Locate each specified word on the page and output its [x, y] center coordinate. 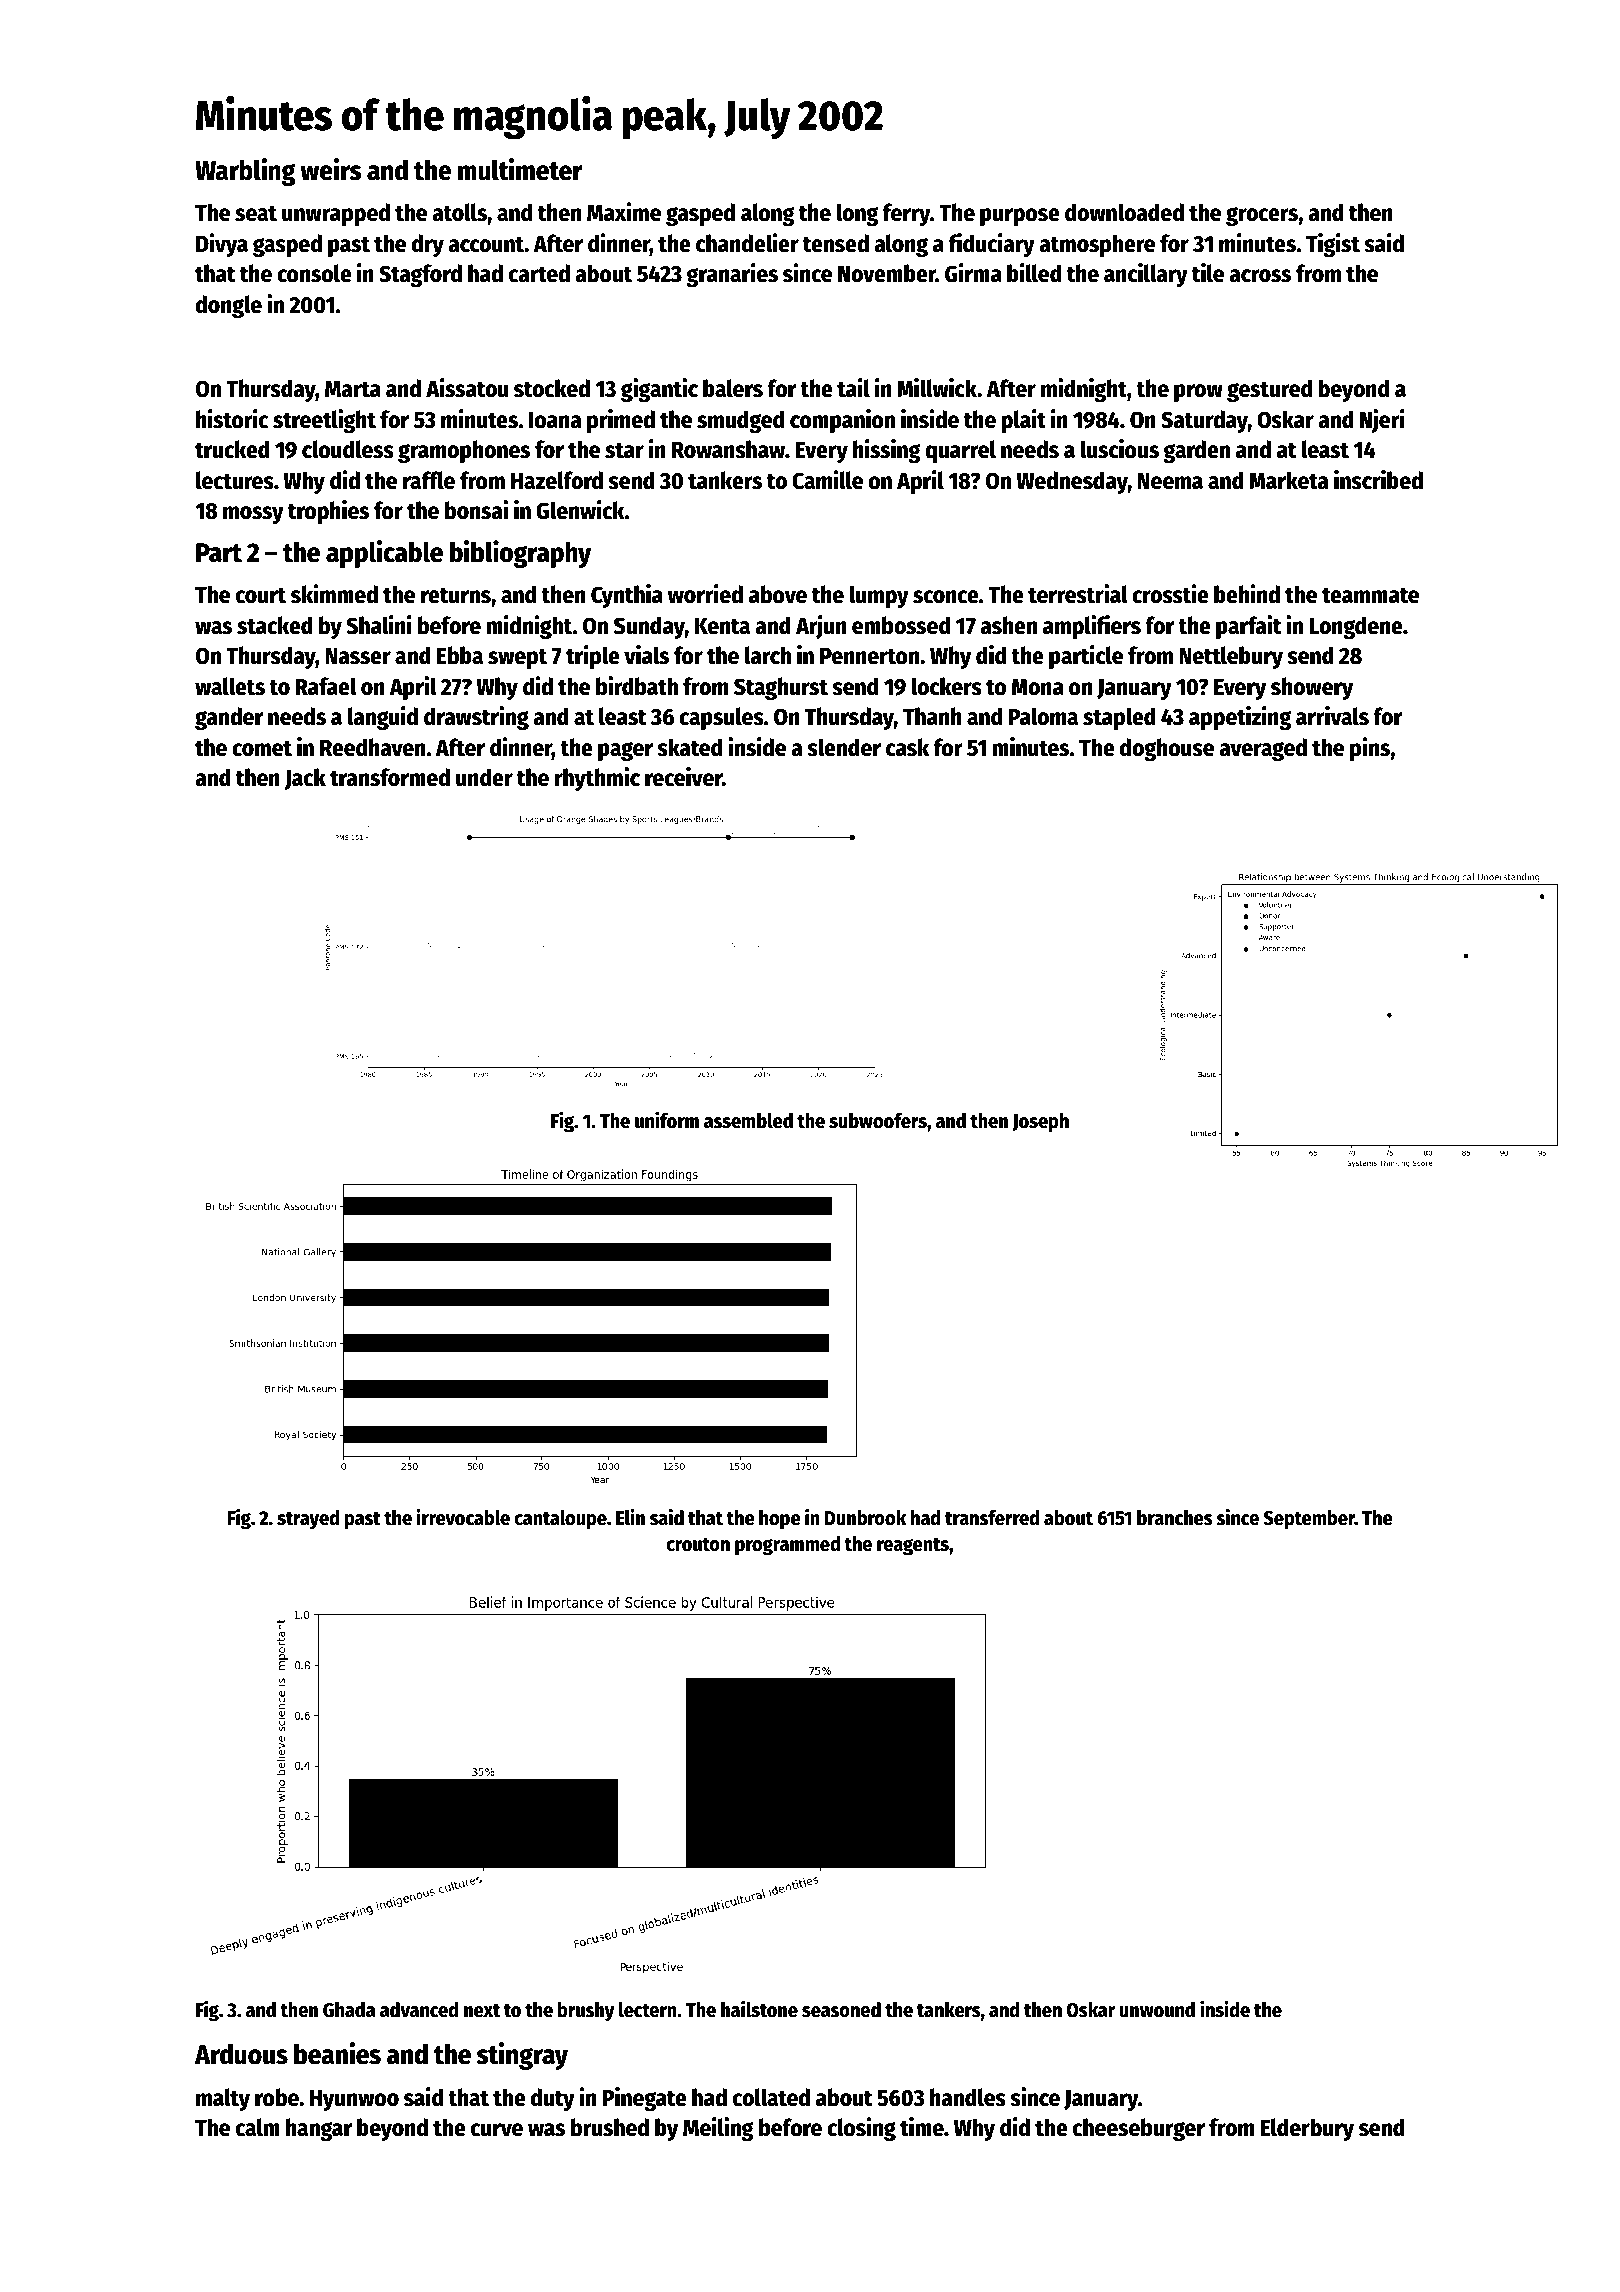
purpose [1020, 217]
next [482, 2011]
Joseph [1040, 1123]
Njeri [1382, 421]
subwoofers [878, 1121]
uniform [667, 1120]
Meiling [718, 2129]
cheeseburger [1139, 2129]
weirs [331, 169]
